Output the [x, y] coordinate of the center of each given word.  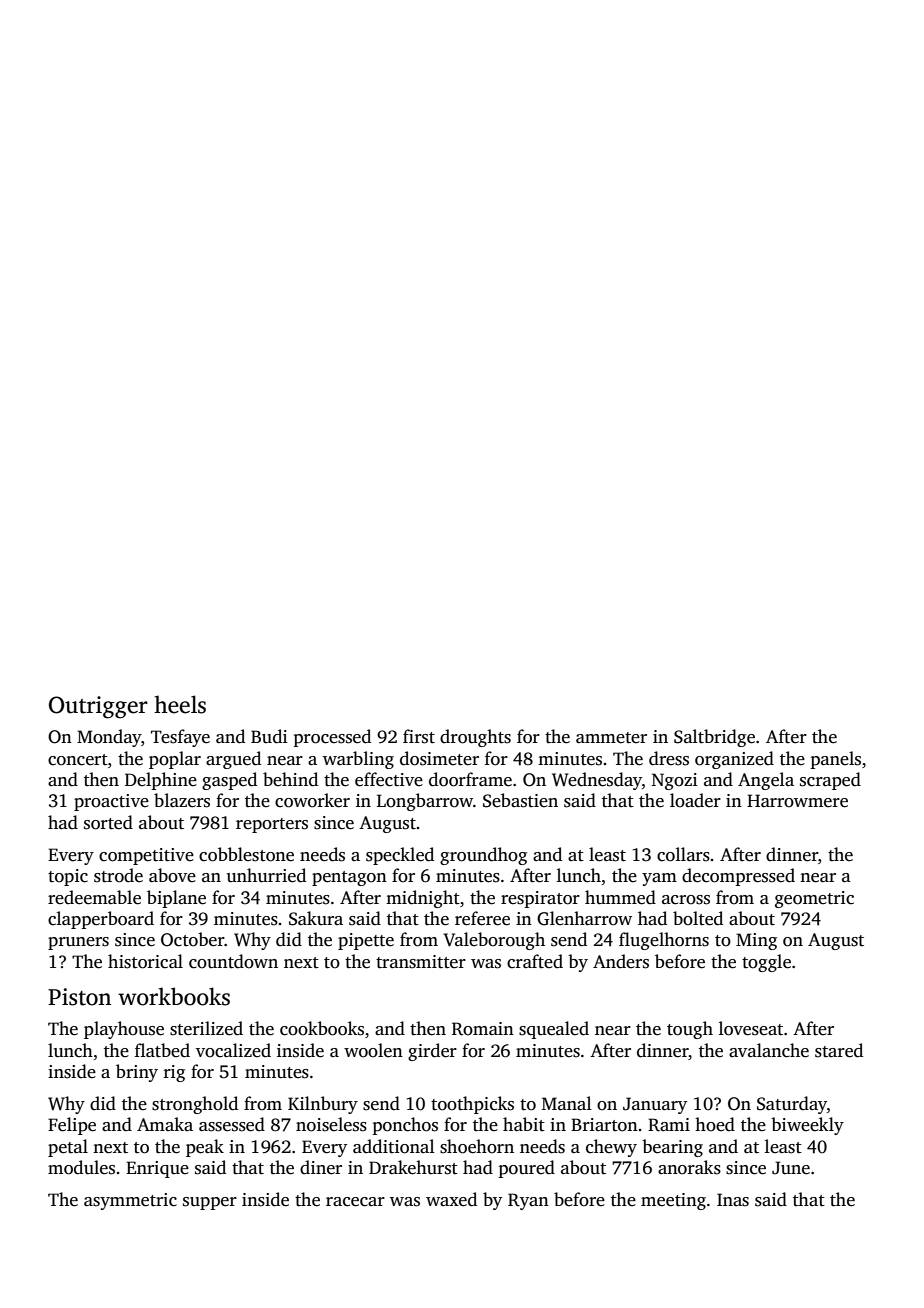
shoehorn [477, 1146]
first [419, 736]
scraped [830, 781]
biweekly [807, 1126]
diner [321, 1167]
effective [389, 779]
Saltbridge [714, 738]
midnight [423, 899]
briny [137, 1073]
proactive [111, 802]
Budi [269, 736]
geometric [814, 899]
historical [145, 961]
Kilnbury [323, 1105]
